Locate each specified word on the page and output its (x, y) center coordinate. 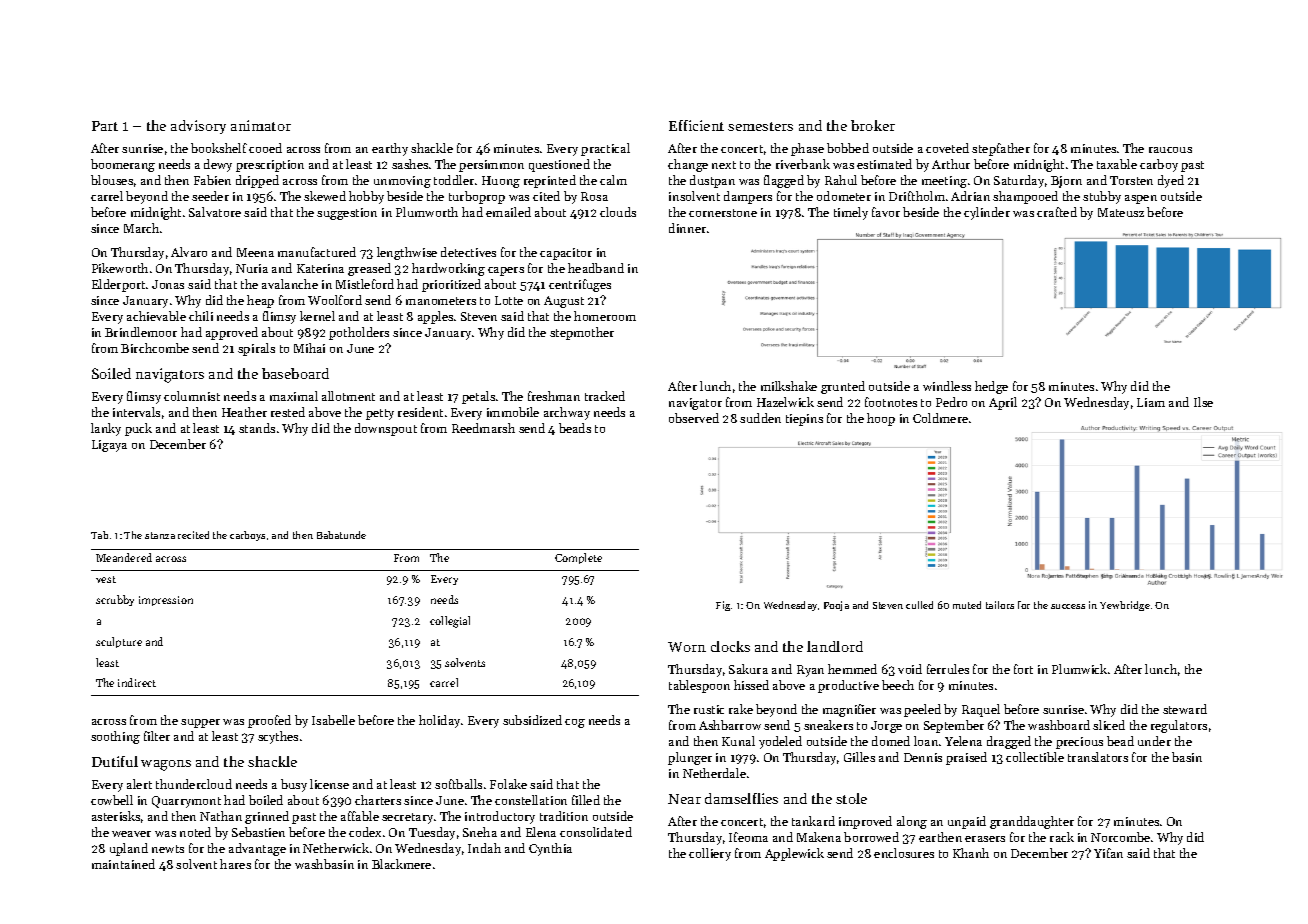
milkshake (789, 386)
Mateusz (1121, 212)
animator (261, 125)
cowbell (112, 800)
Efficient (696, 125)
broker (873, 125)
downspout (386, 429)
